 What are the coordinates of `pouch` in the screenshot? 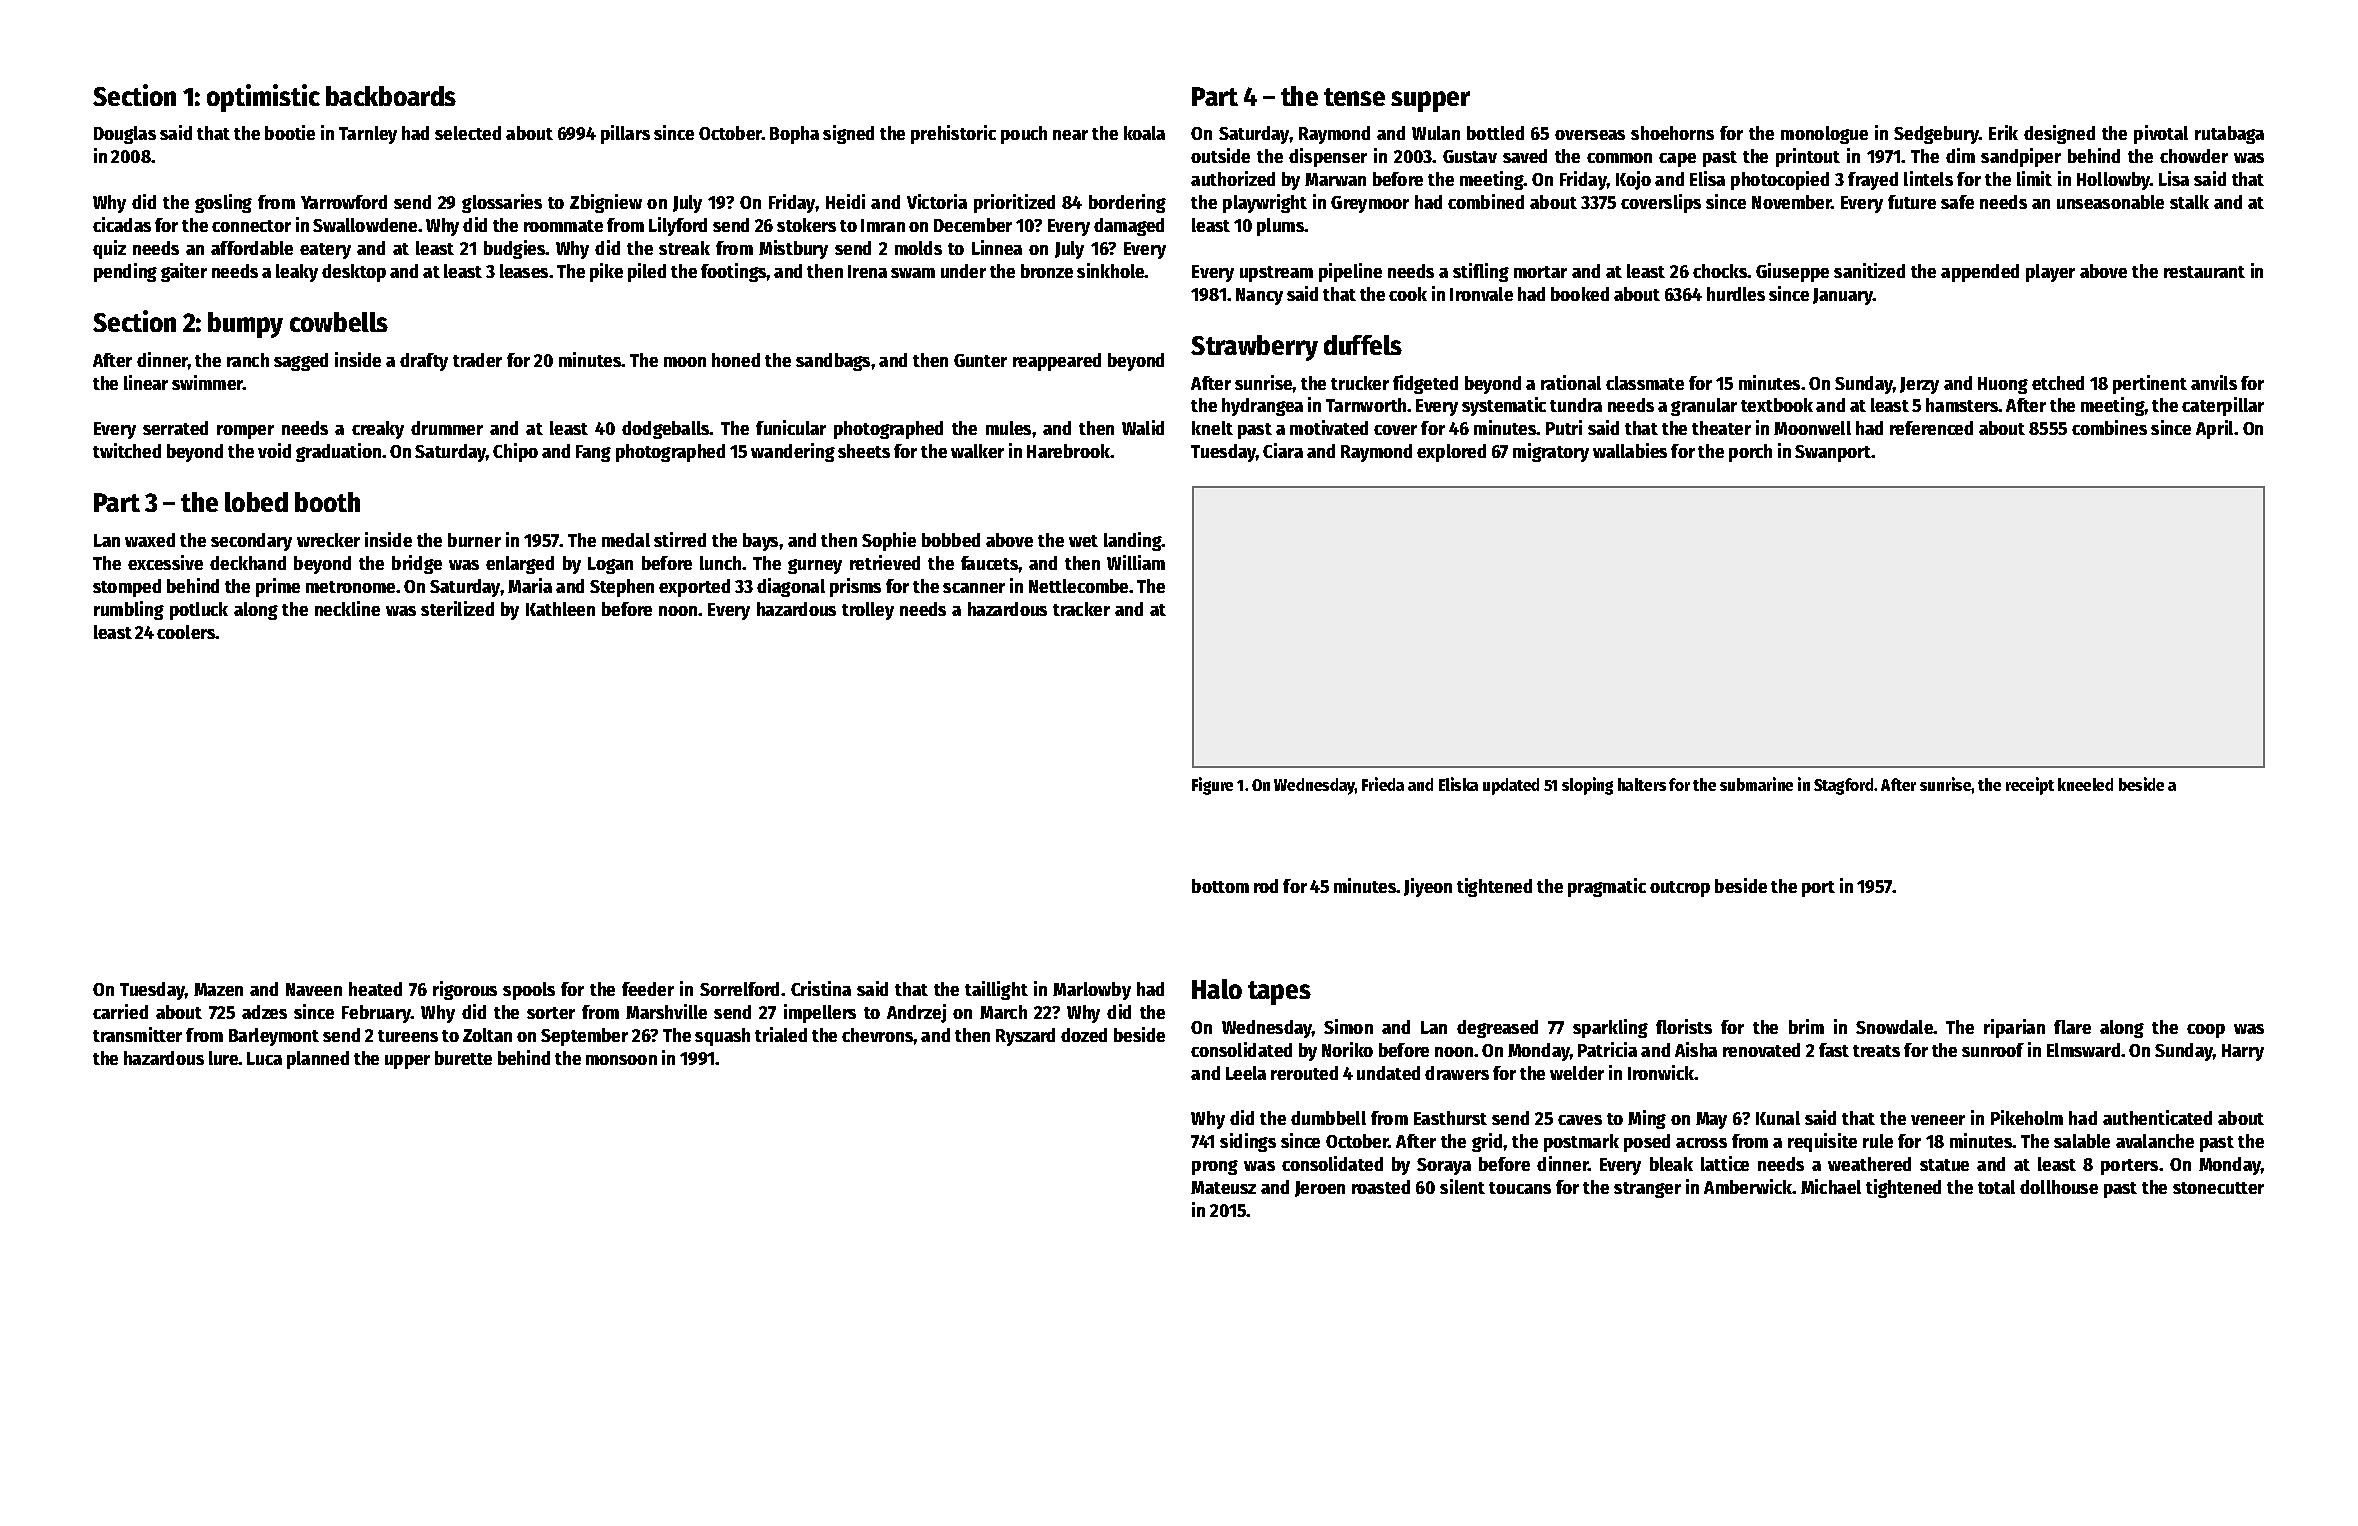 It's located at (1024, 135).
